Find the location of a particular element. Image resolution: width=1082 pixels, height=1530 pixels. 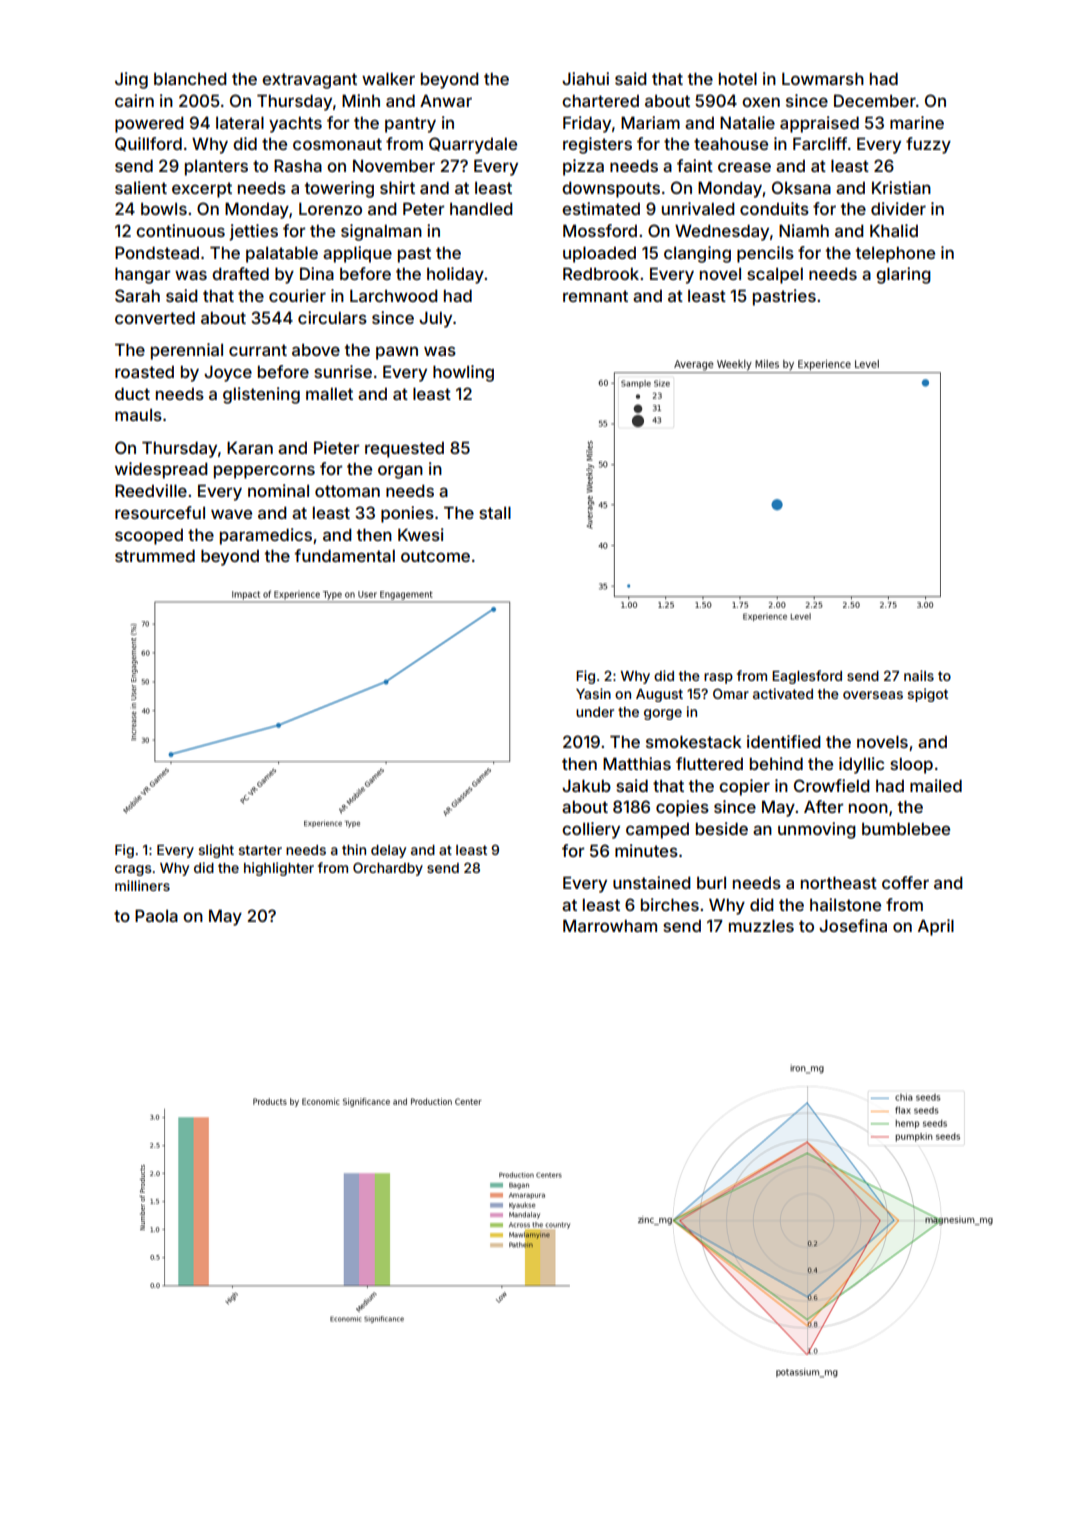

sunrise is located at coordinates (343, 371).
